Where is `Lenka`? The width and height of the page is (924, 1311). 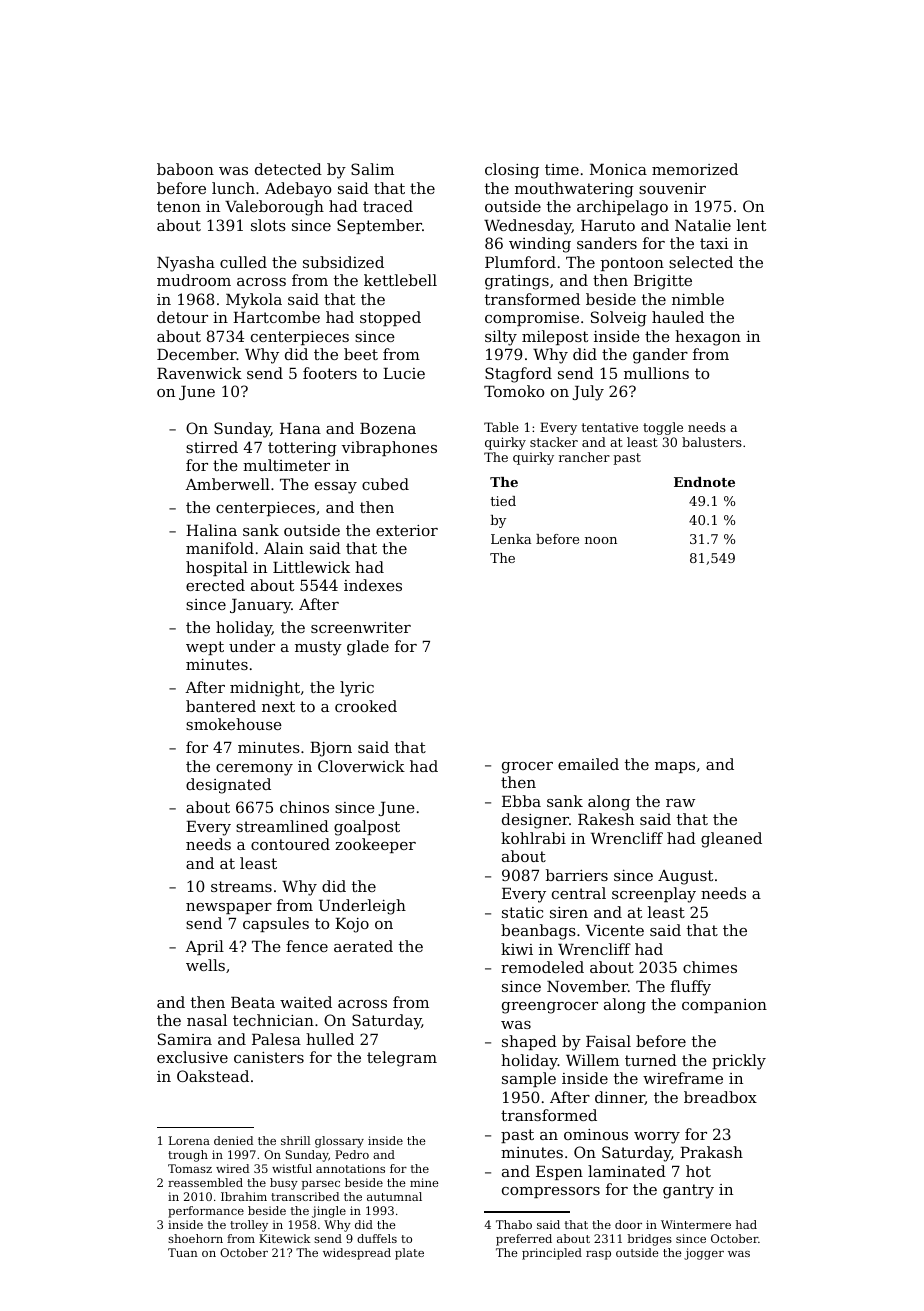
Lenka is located at coordinates (511, 539).
